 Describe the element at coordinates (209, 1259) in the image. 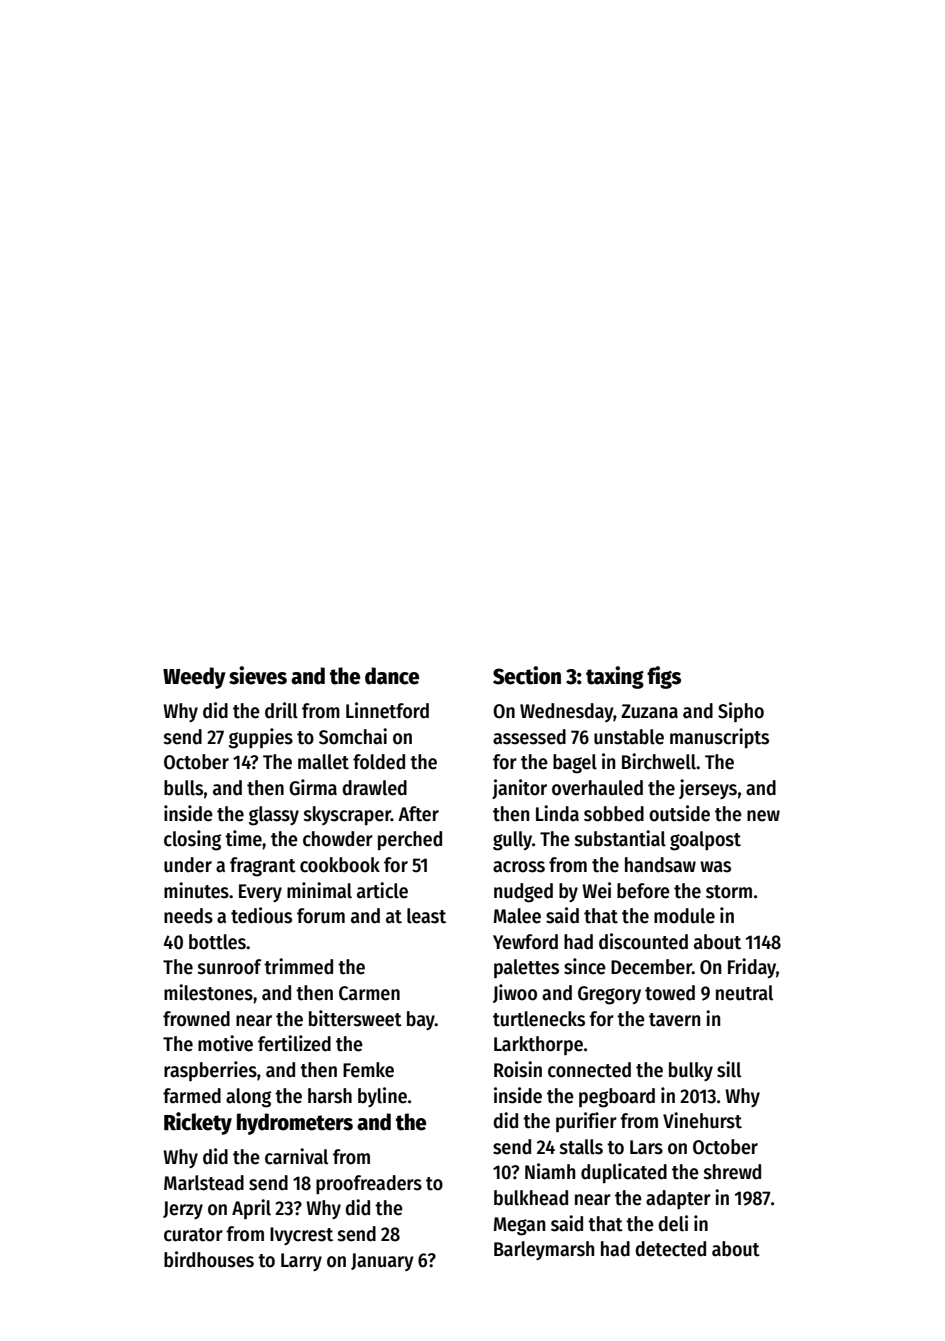

I see `birdhouses` at that location.
